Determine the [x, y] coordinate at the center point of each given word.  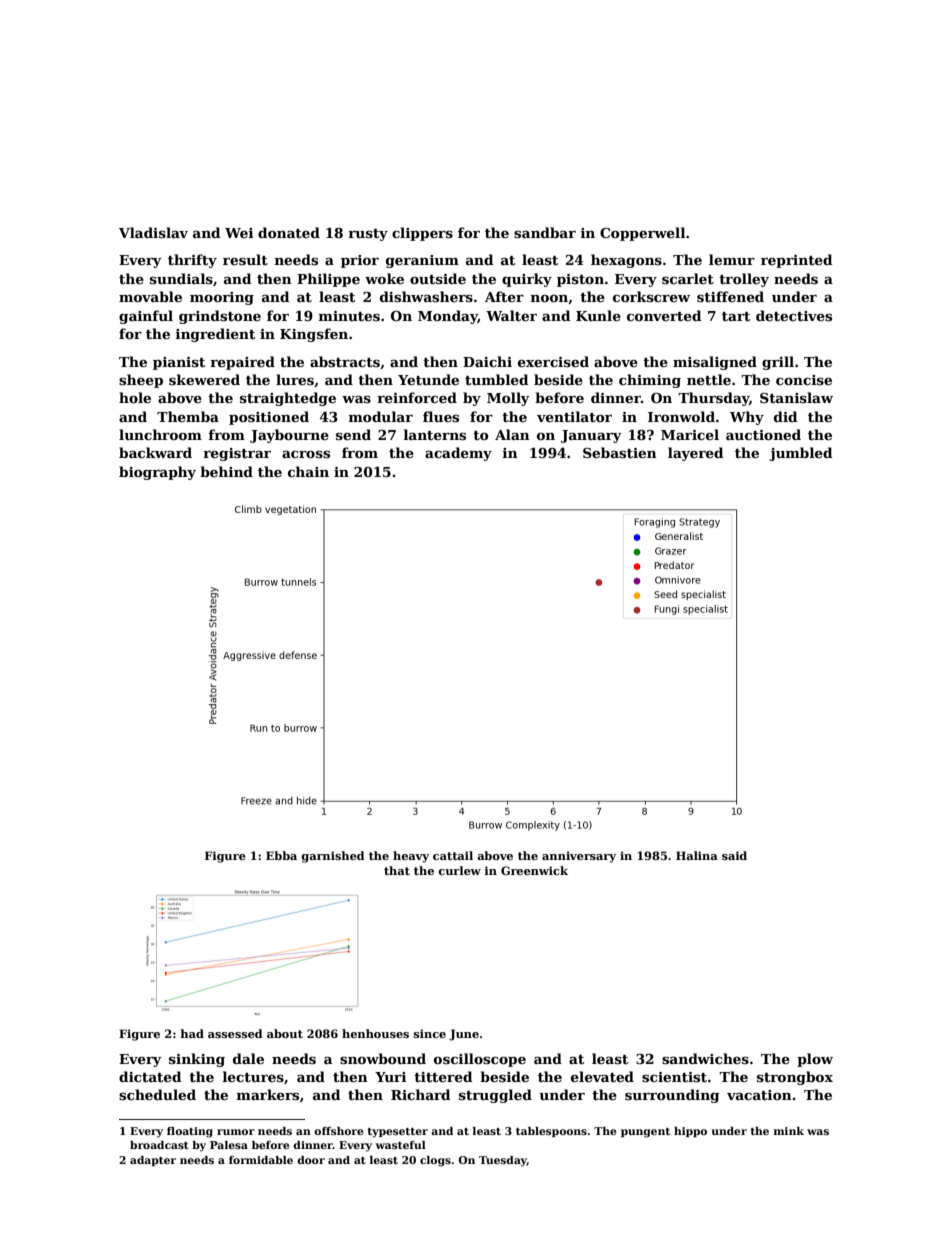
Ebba [281, 855]
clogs [435, 1161]
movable [150, 296]
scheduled [157, 1094]
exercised [553, 361]
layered [695, 454]
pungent [645, 1133]
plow [815, 1060]
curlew [459, 870]
